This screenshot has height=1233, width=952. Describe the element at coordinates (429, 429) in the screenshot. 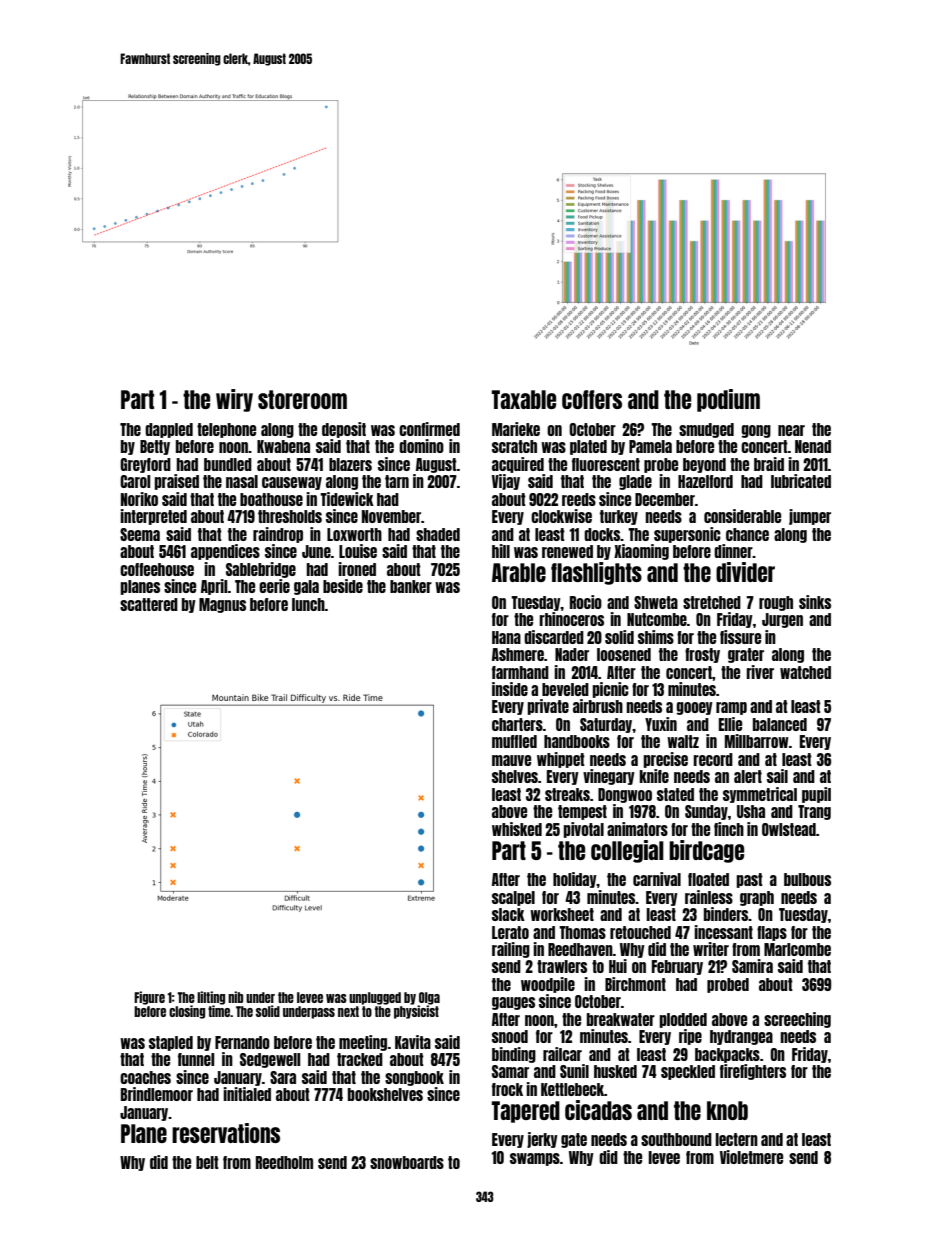

I see `confirmed` at that location.
